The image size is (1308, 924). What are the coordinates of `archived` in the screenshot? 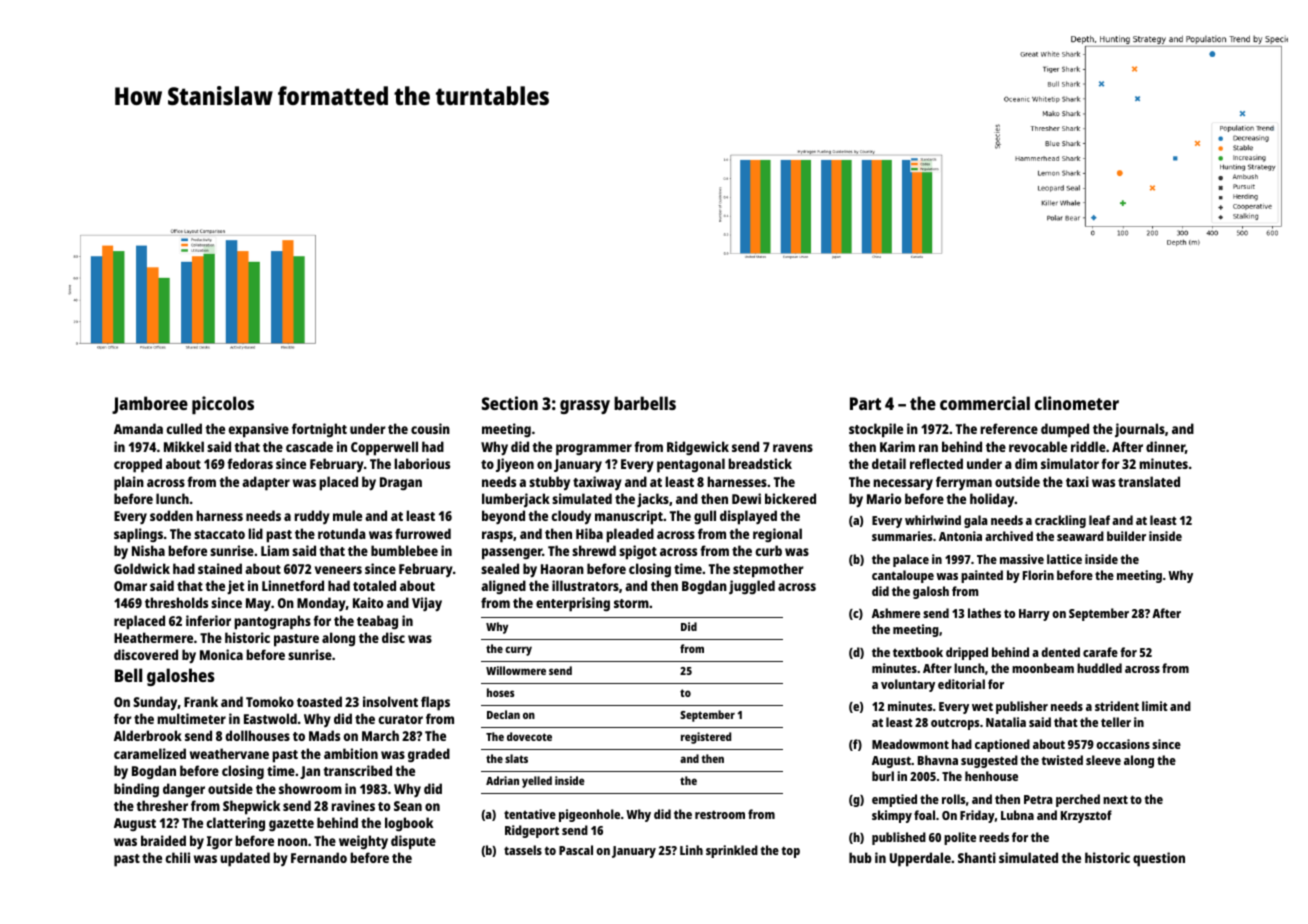 It's located at (1009, 536).
